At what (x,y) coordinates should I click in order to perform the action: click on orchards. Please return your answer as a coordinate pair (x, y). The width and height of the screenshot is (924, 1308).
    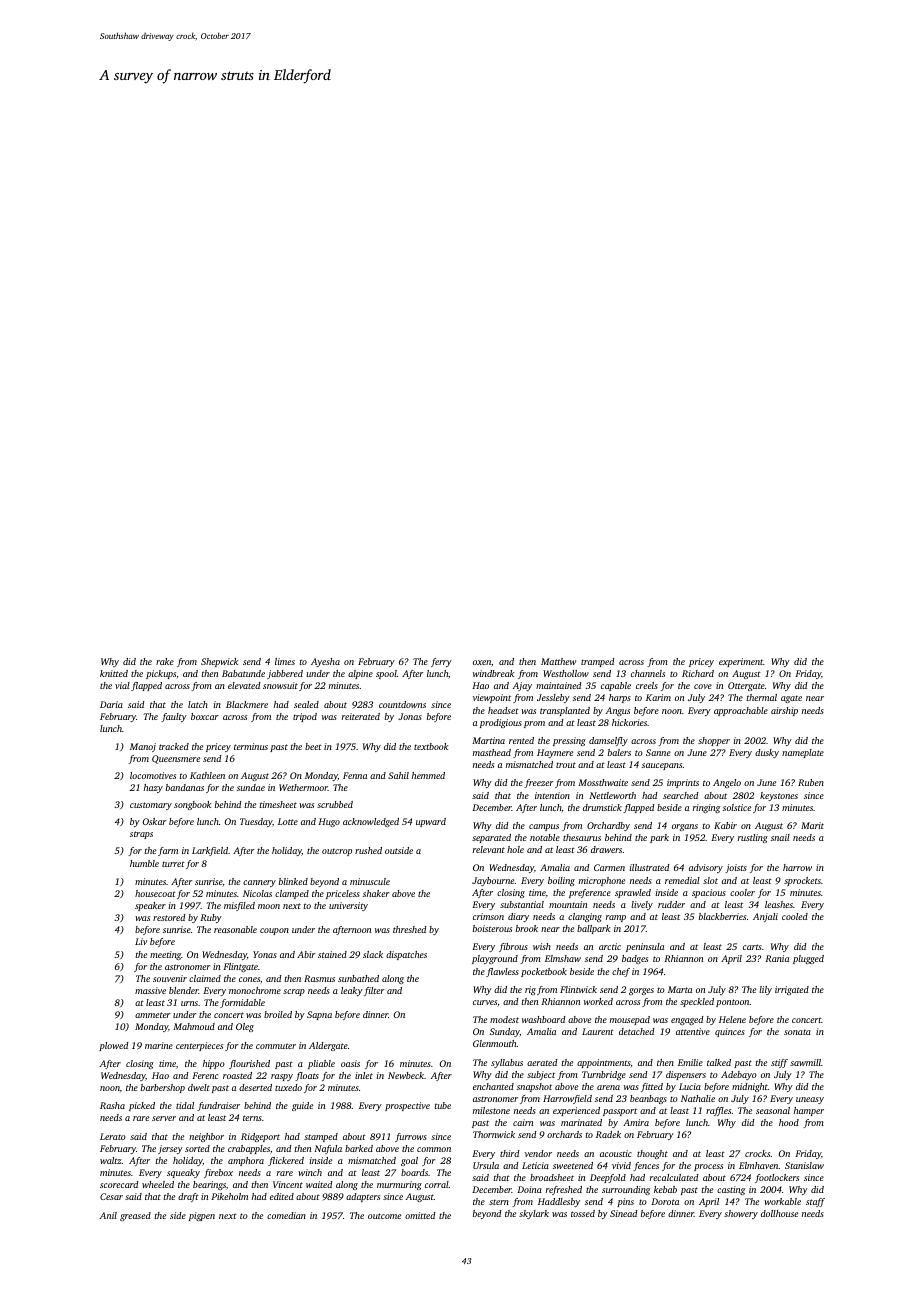
    Looking at the image, I should click on (564, 1134).
